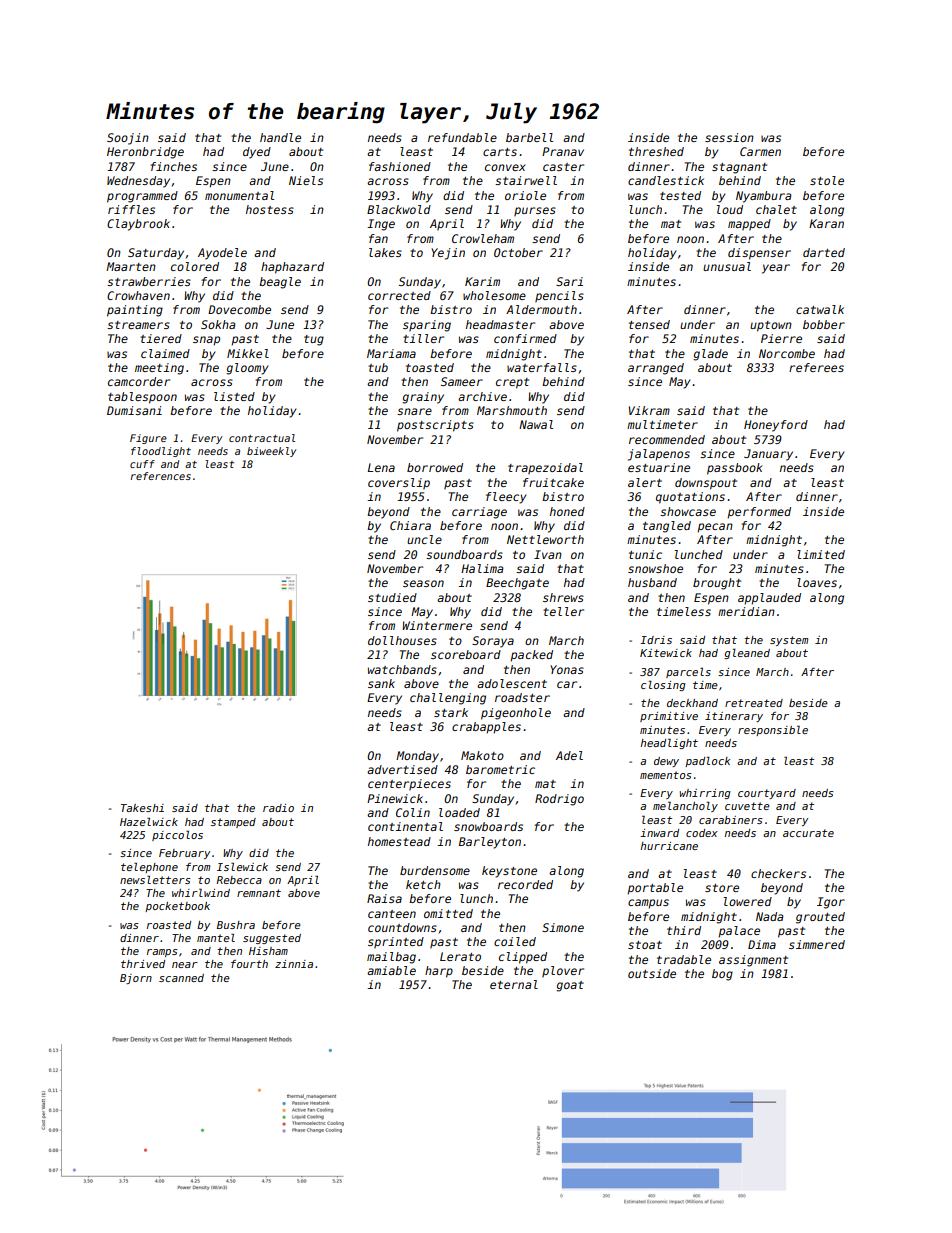 Image resolution: width=952 pixels, height=1233 pixels. What do you see at coordinates (548, 554) in the document?
I see `Ivan` at bounding box center [548, 554].
